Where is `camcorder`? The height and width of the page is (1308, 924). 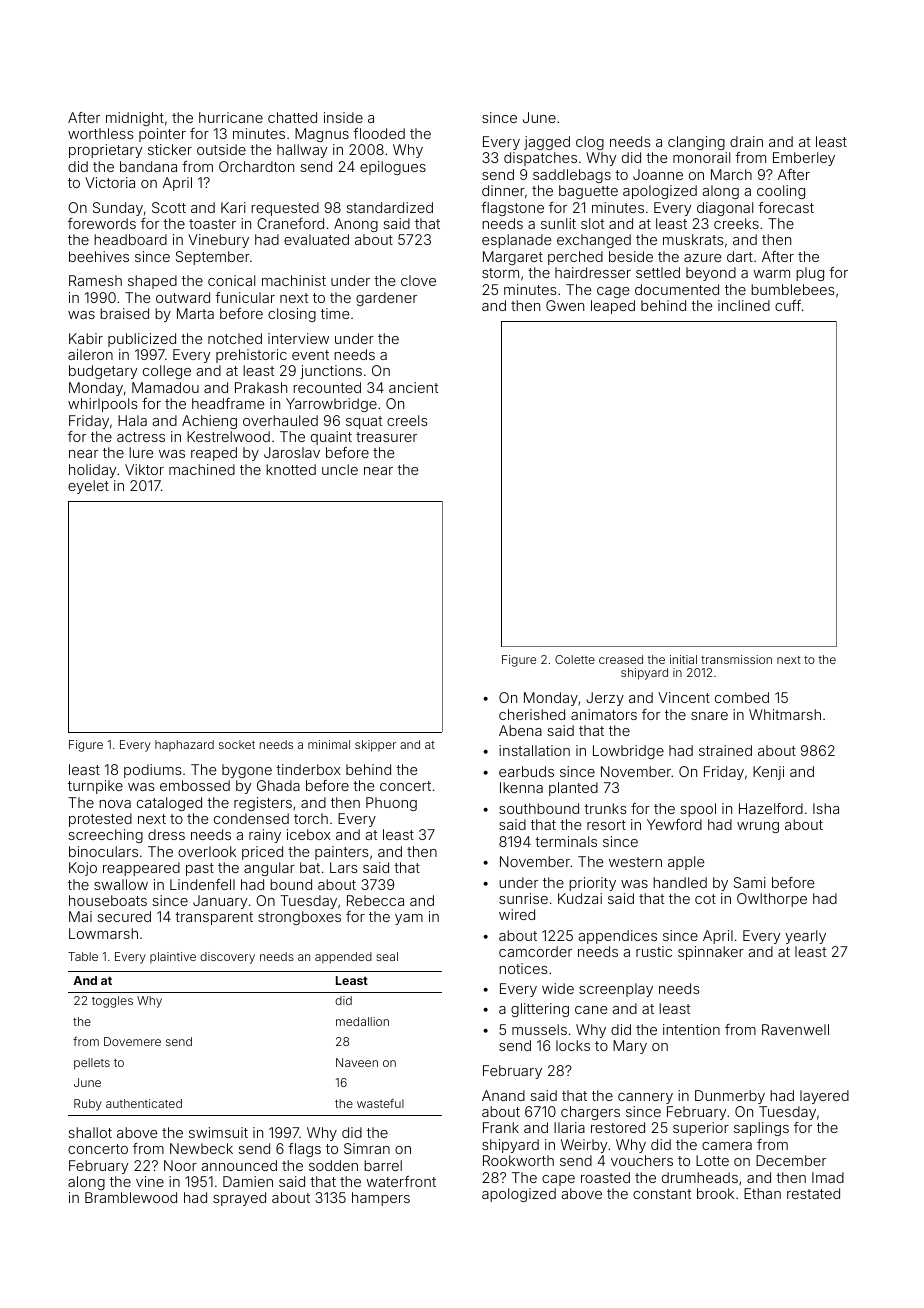
camcorder is located at coordinates (535, 951).
